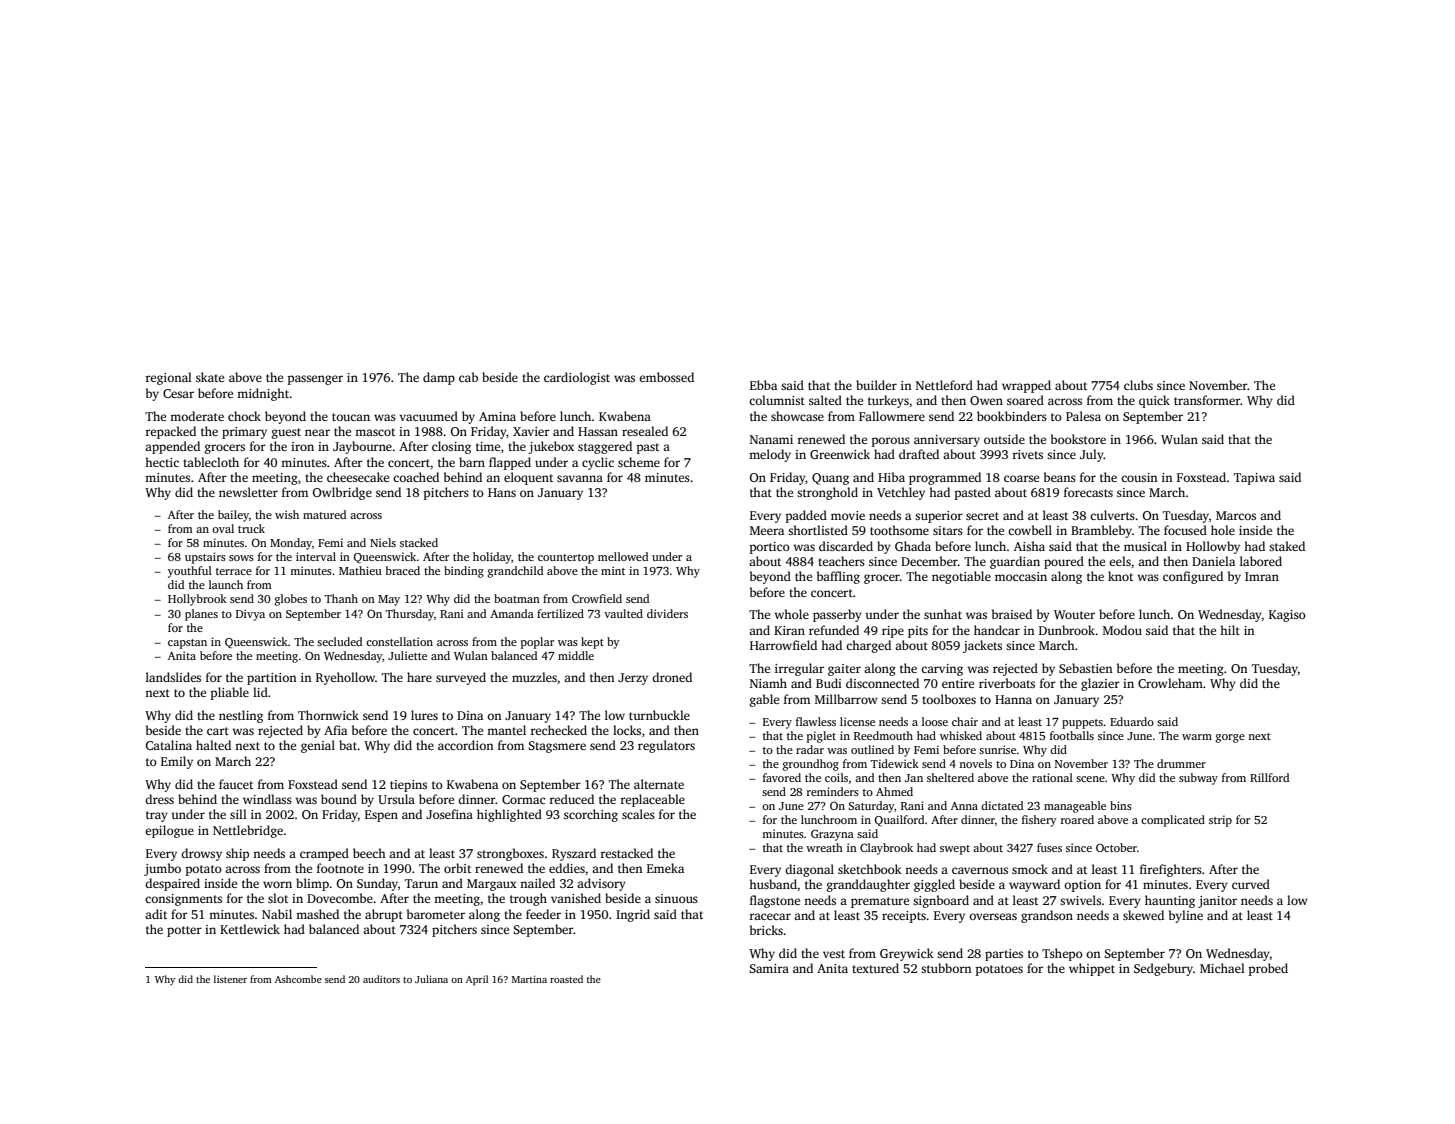  I want to click on puppets, so click(1082, 724).
